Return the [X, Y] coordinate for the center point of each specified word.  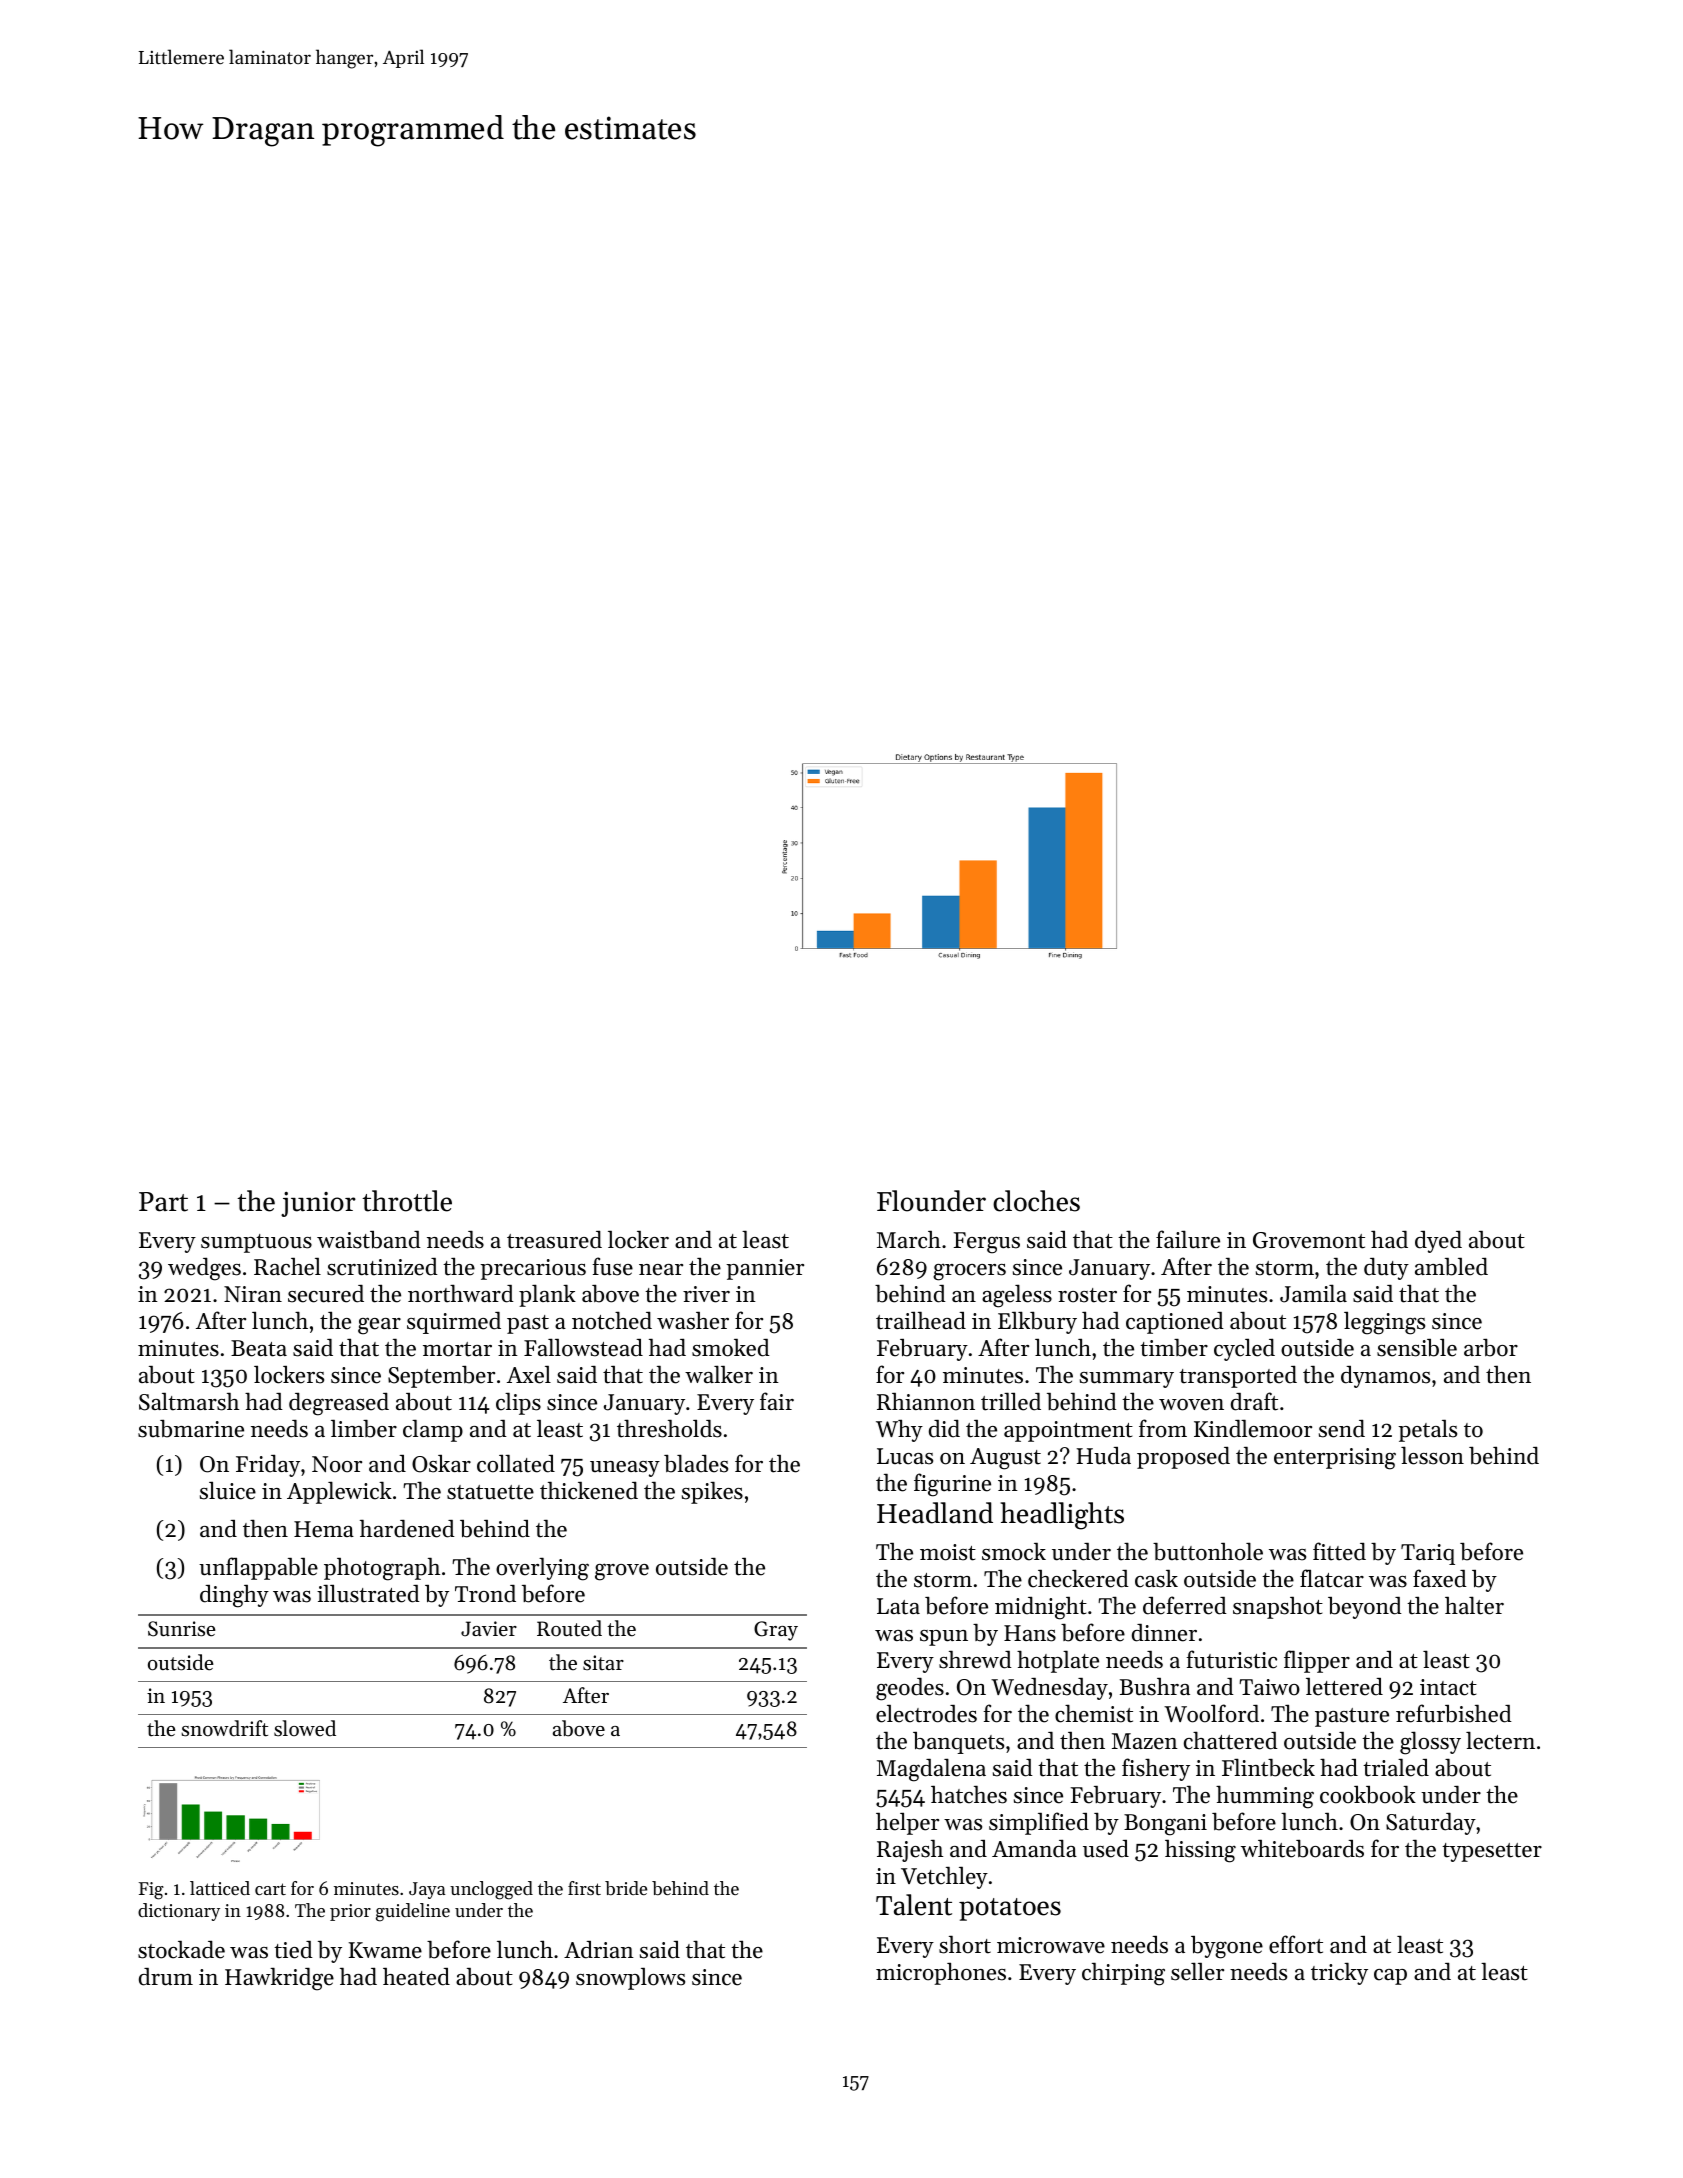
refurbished [1454, 1713]
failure [1188, 1239]
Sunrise [182, 1629]
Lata [898, 1606]
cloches [1036, 1201]
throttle [407, 1201]
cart [270, 1889]
